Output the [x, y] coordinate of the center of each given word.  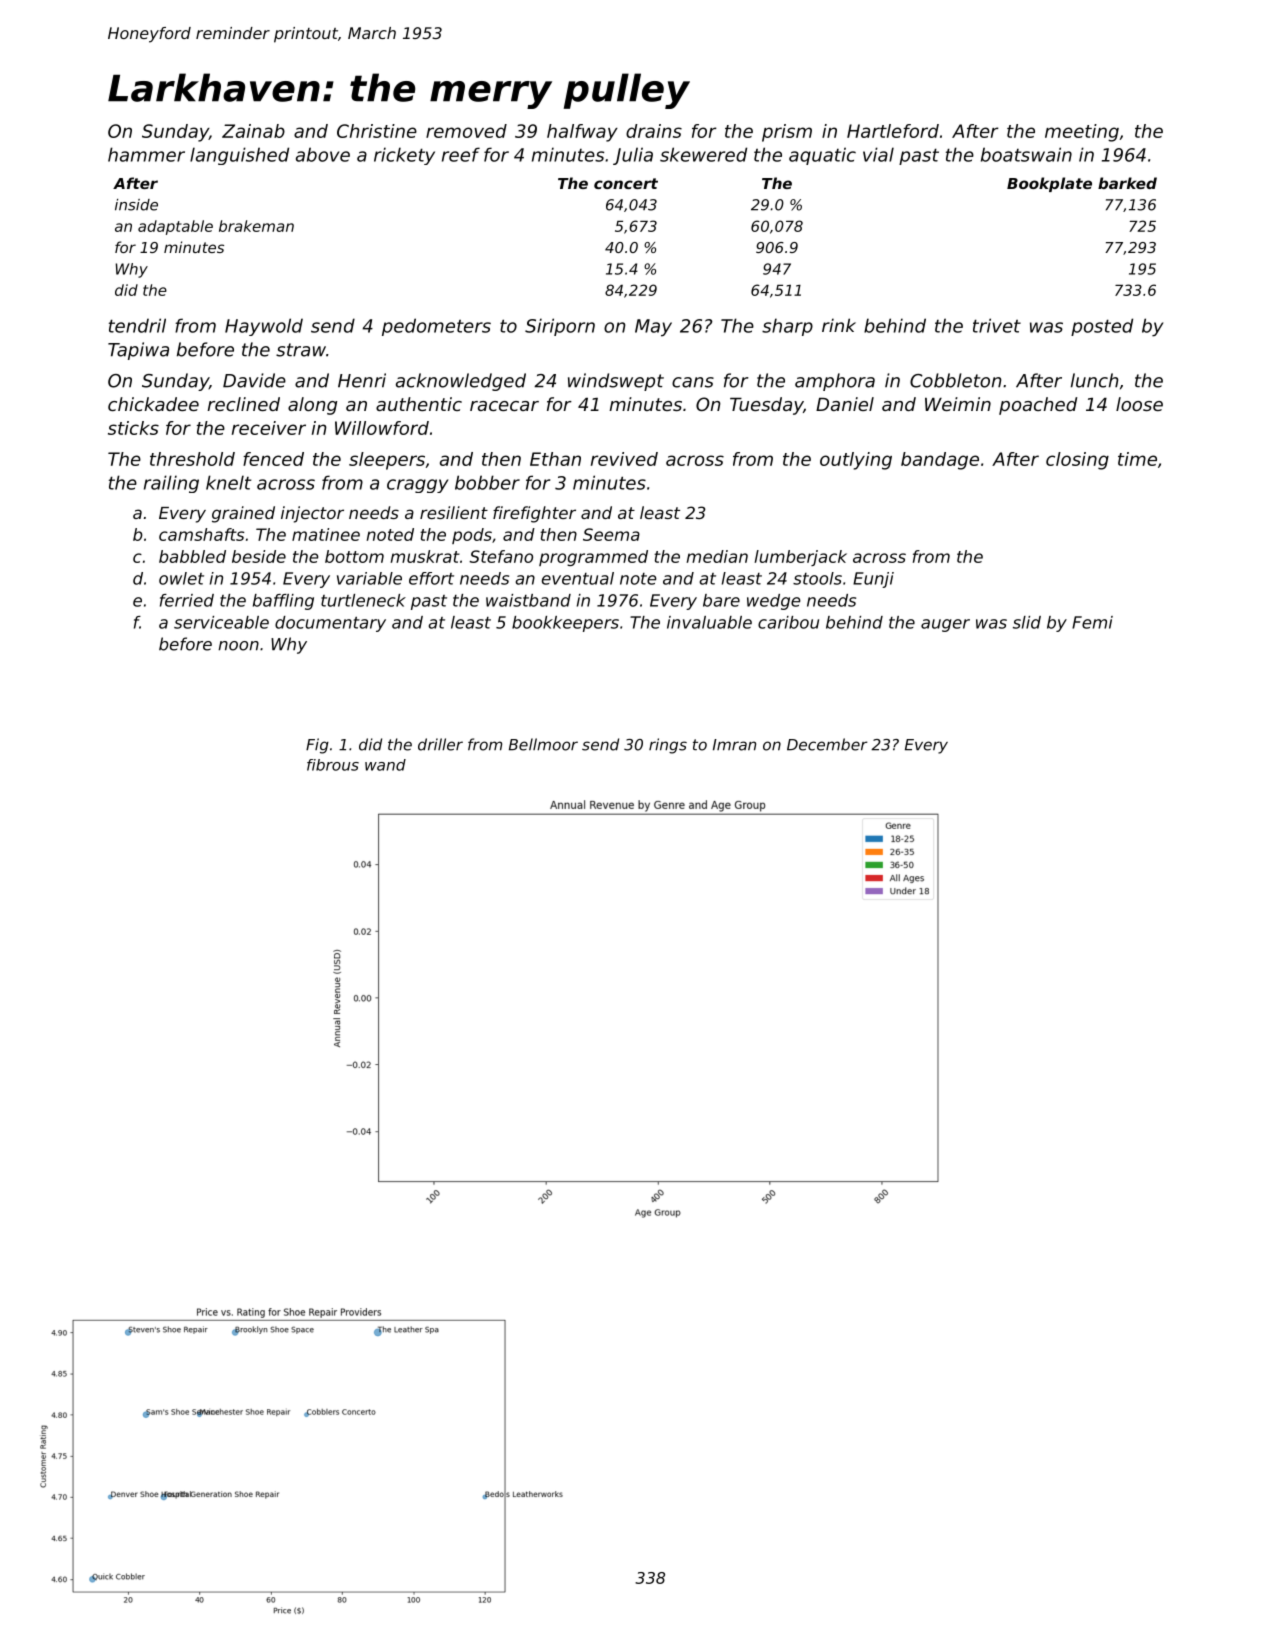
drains [654, 131]
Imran [734, 745]
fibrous [333, 765]
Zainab [253, 131]
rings [668, 746]
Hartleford [893, 131]
